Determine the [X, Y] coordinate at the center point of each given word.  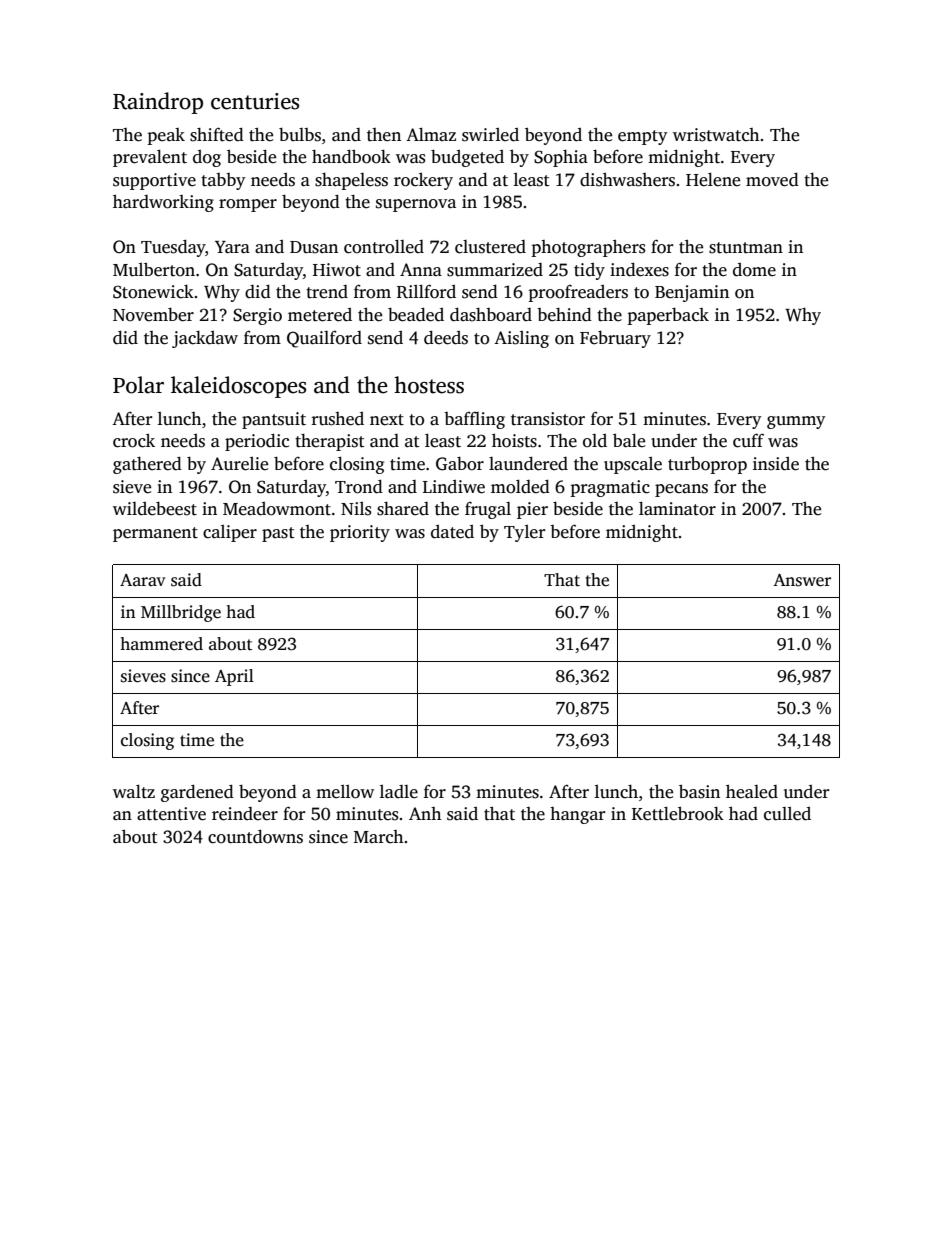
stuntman [746, 248]
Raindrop [158, 103]
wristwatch [716, 135]
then [384, 135]
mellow [345, 792]
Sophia [561, 158]
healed [752, 792]
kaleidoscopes [238, 387]
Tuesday [173, 248]
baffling [474, 420]
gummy [796, 422]
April [234, 677]
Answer [802, 580]
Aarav [142, 580]
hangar [577, 815]
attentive [171, 814]
